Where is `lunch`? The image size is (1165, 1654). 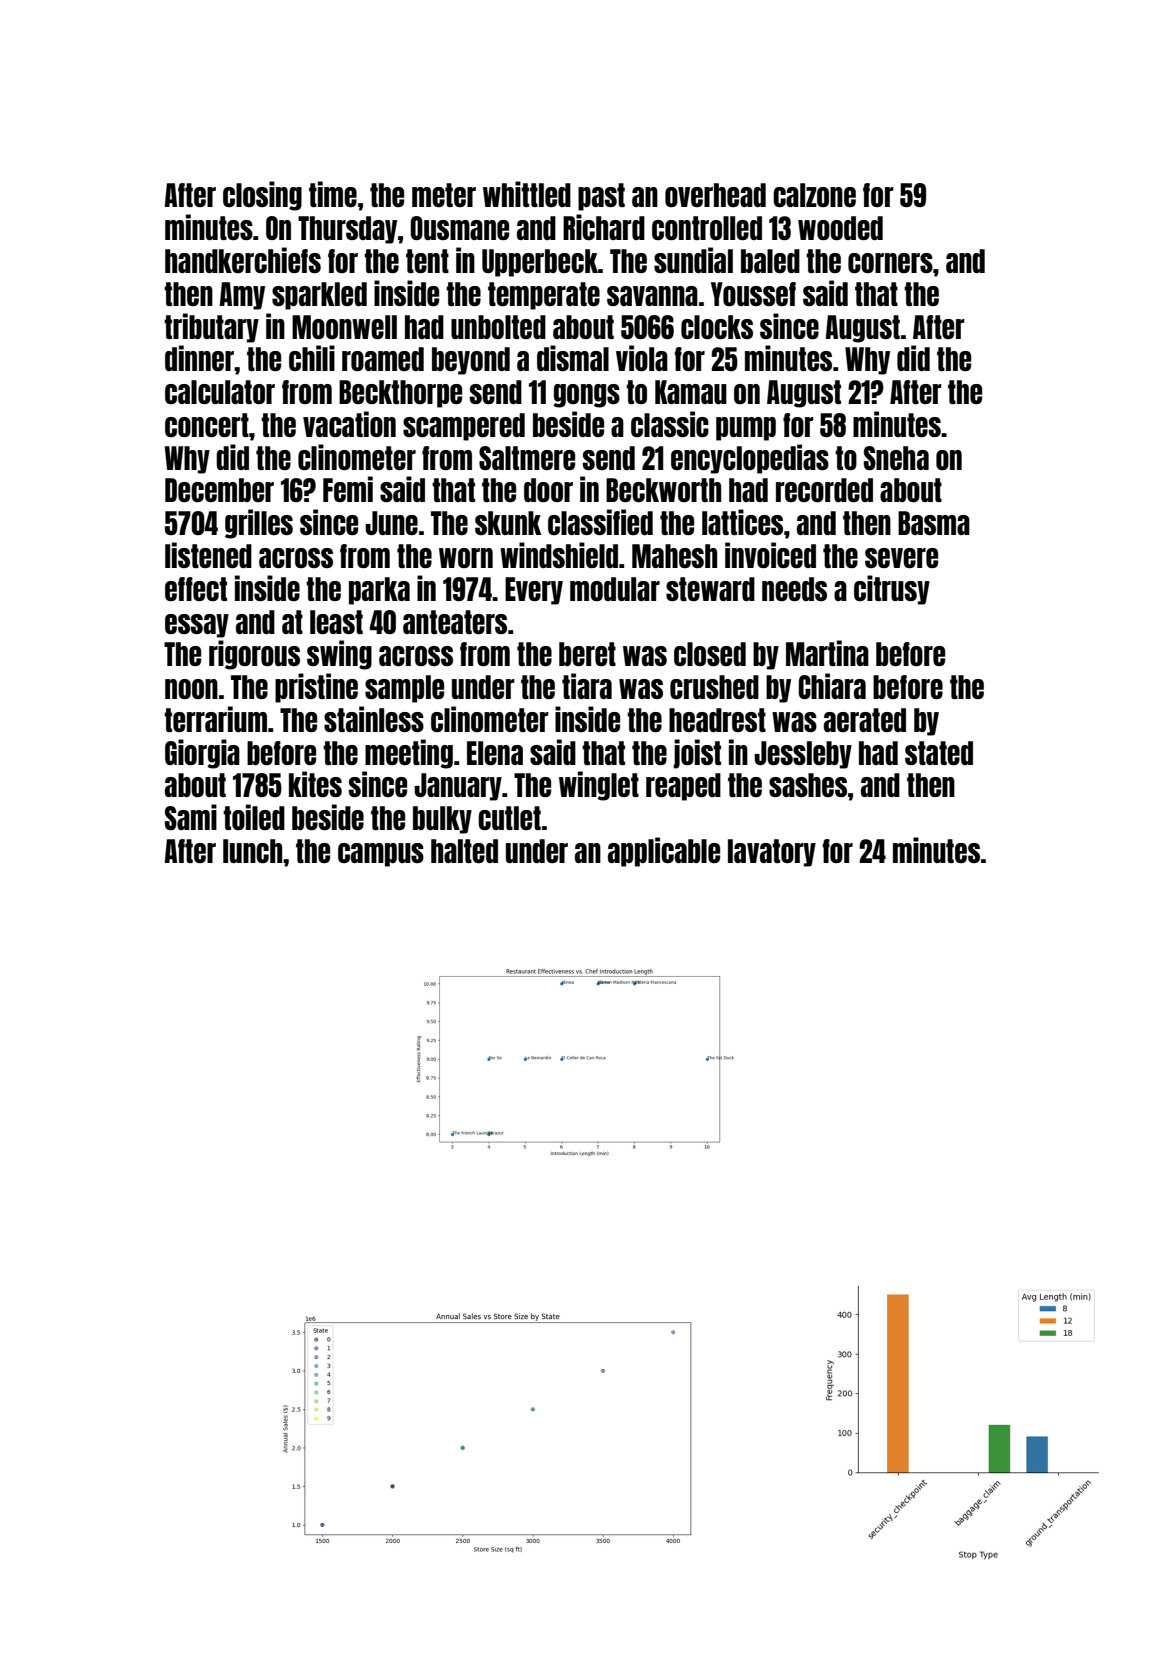
lunch is located at coordinates (252, 851).
